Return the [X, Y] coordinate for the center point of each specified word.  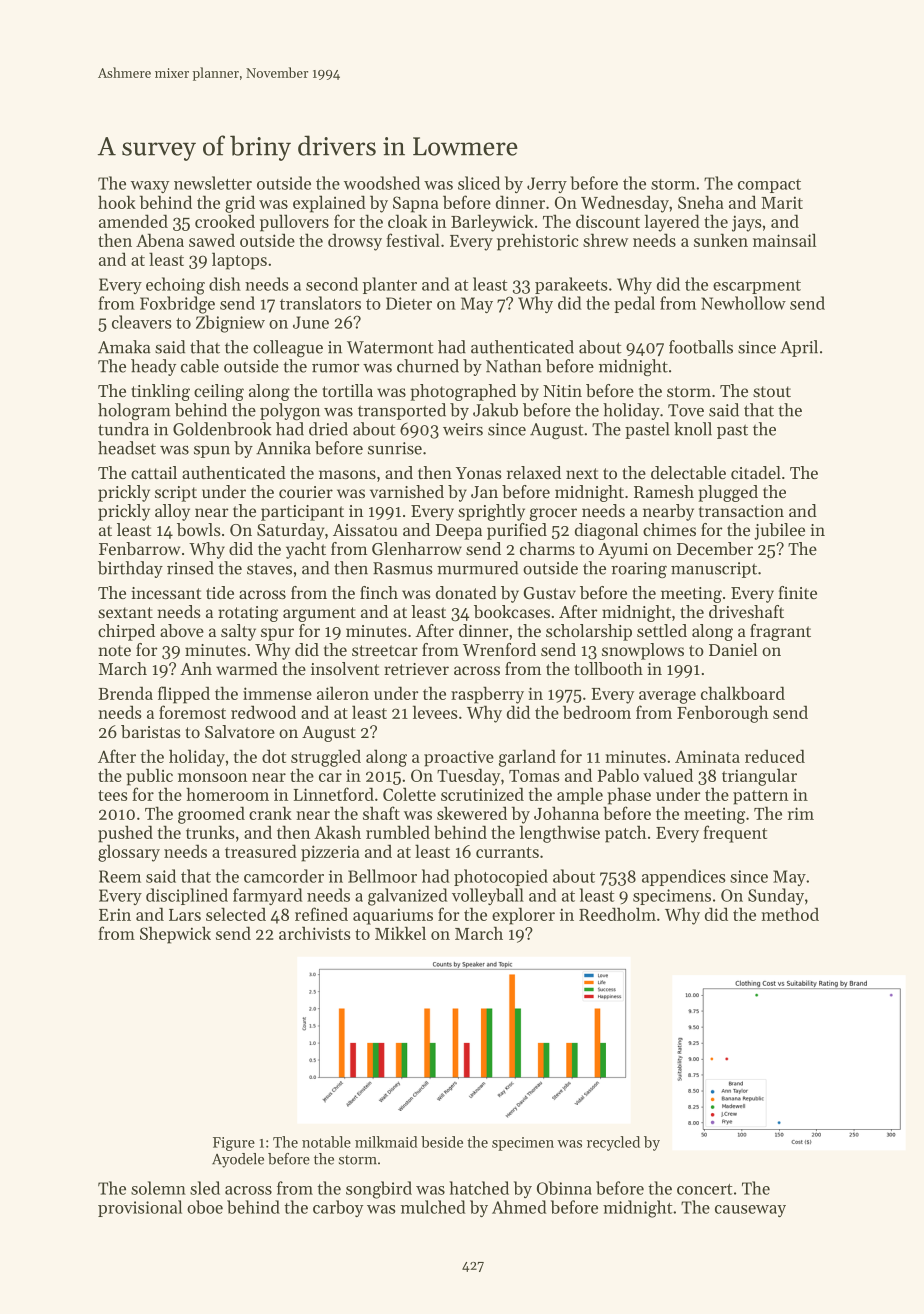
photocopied [501, 877]
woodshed [382, 183]
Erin [115, 914]
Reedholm [617, 914]
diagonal [606, 531]
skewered [472, 813]
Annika [283, 448]
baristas [151, 731]
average [667, 697]
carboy [338, 1208]
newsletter [213, 183]
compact [769, 186]
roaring [639, 570]
